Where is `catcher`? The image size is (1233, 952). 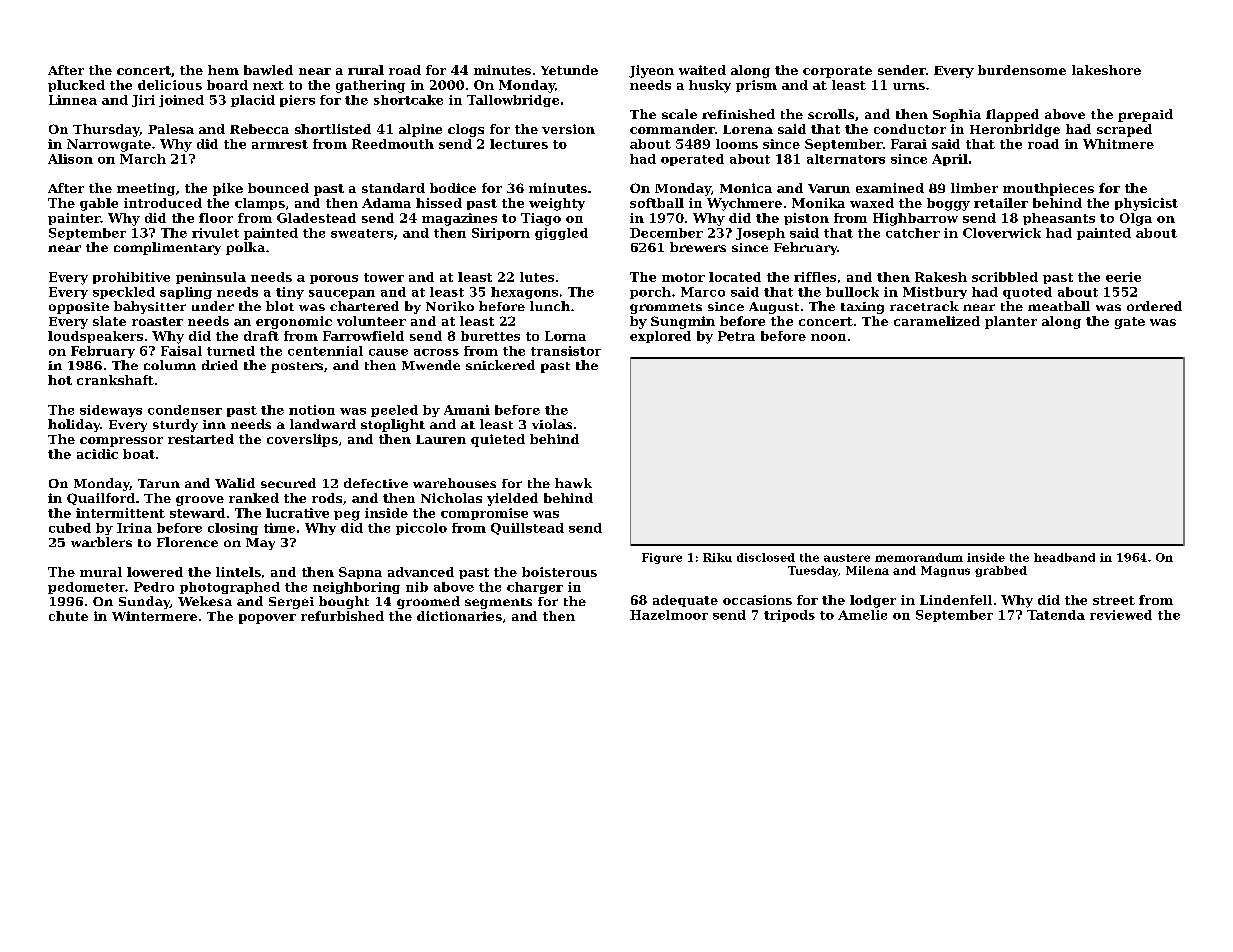
catcher is located at coordinates (913, 233).
